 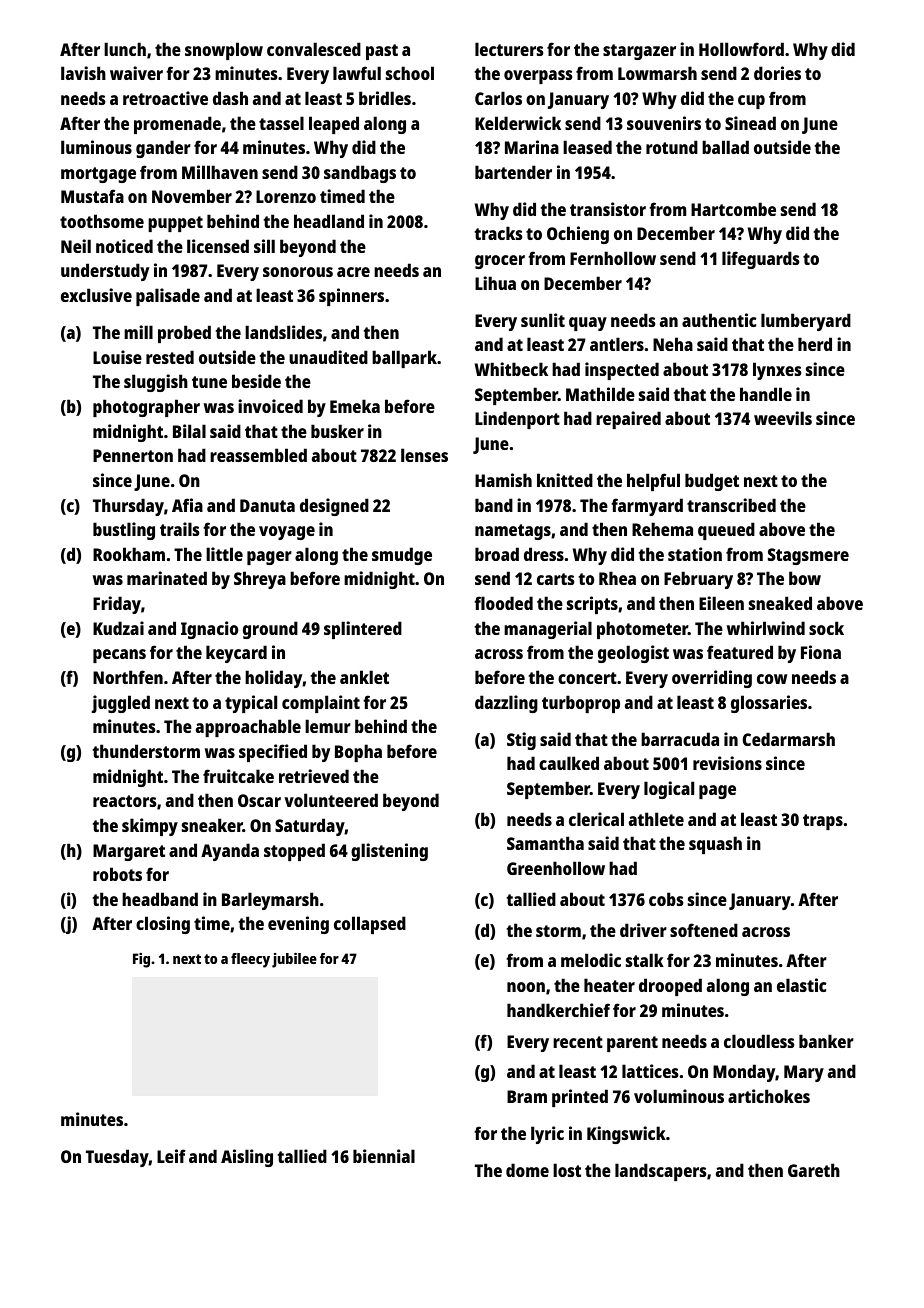 What do you see at coordinates (384, 1156) in the screenshot?
I see `biennial` at bounding box center [384, 1156].
